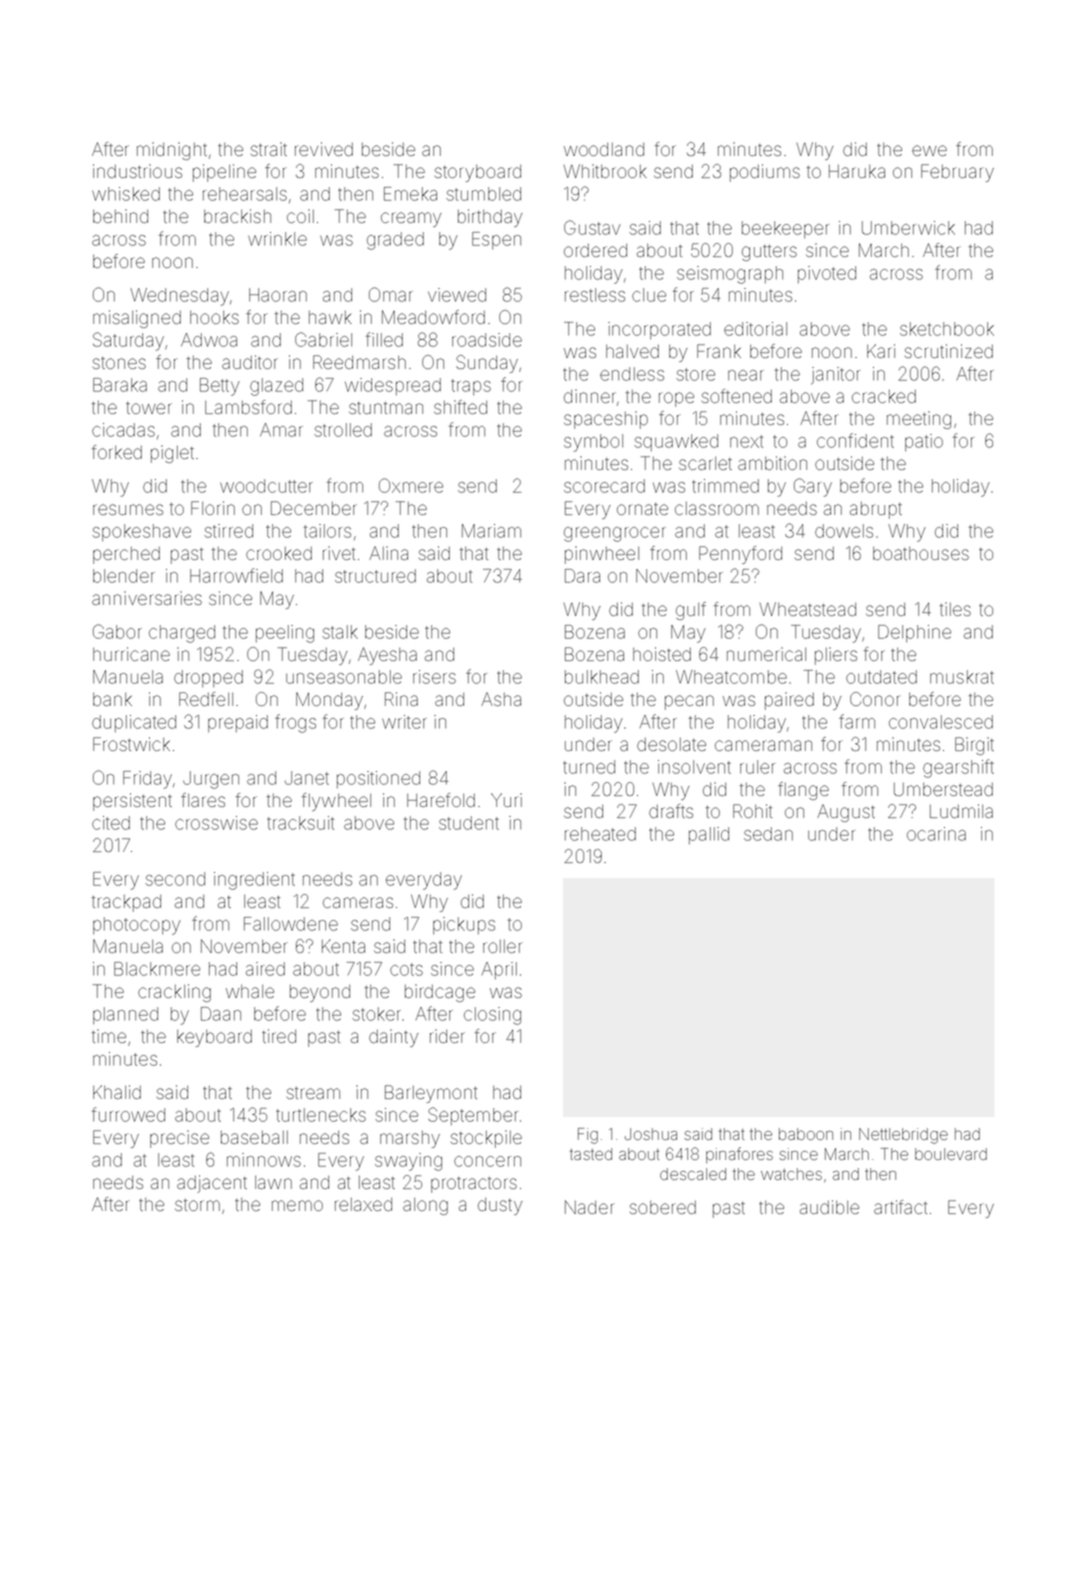 This page has height=1572, width=1086. Describe the element at coordinates (124, 576) in the page. I see `blender` at that location.
